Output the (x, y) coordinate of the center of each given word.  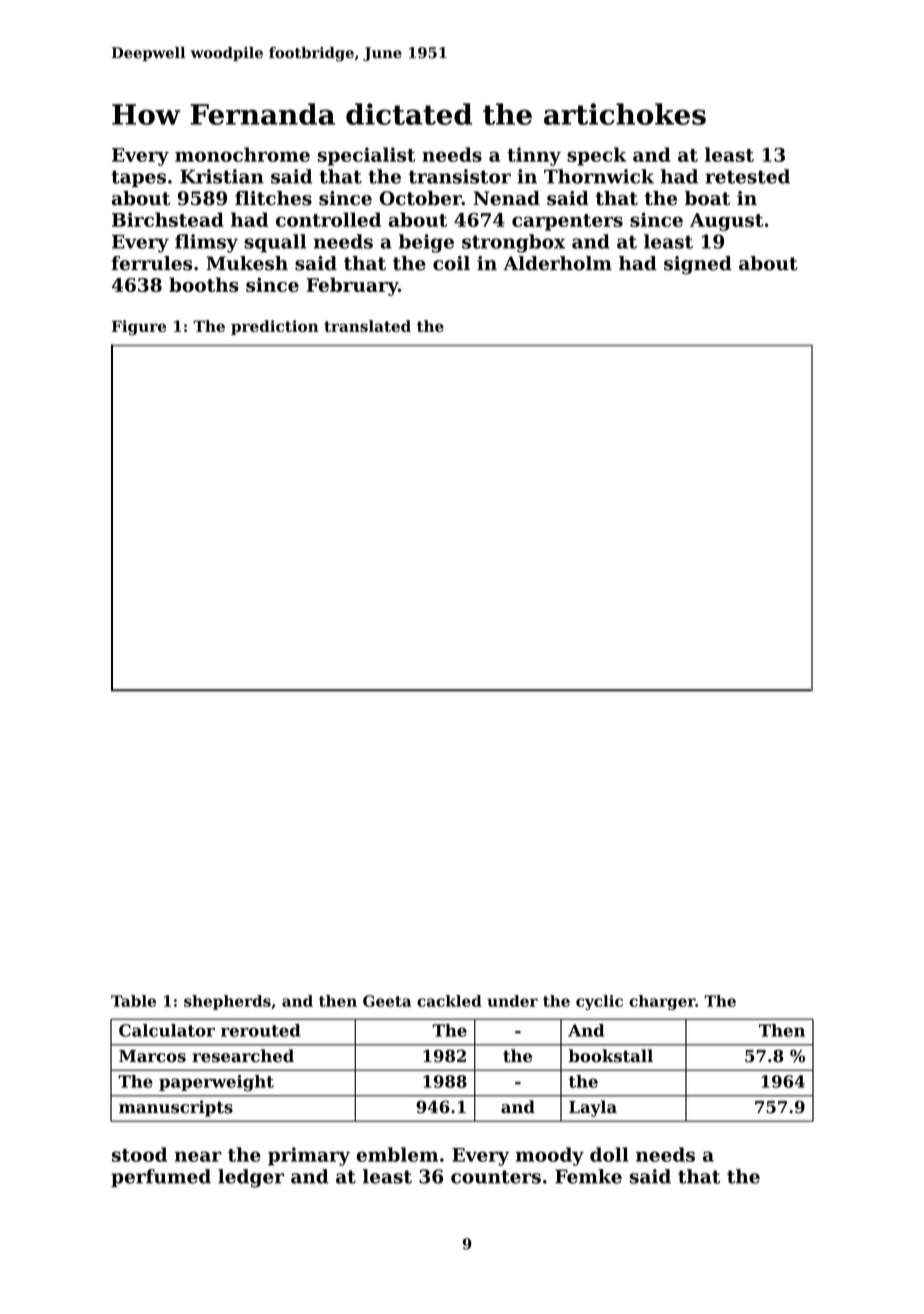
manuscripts (176, 1108)
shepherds (227, 1002)
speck (596, 156)
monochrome (242, 154)
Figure (139, 328)
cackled (449, 1001)
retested (747, 176)
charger (662, 1002)
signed (698, 265)
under (512, 1001)
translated (367, 326)
